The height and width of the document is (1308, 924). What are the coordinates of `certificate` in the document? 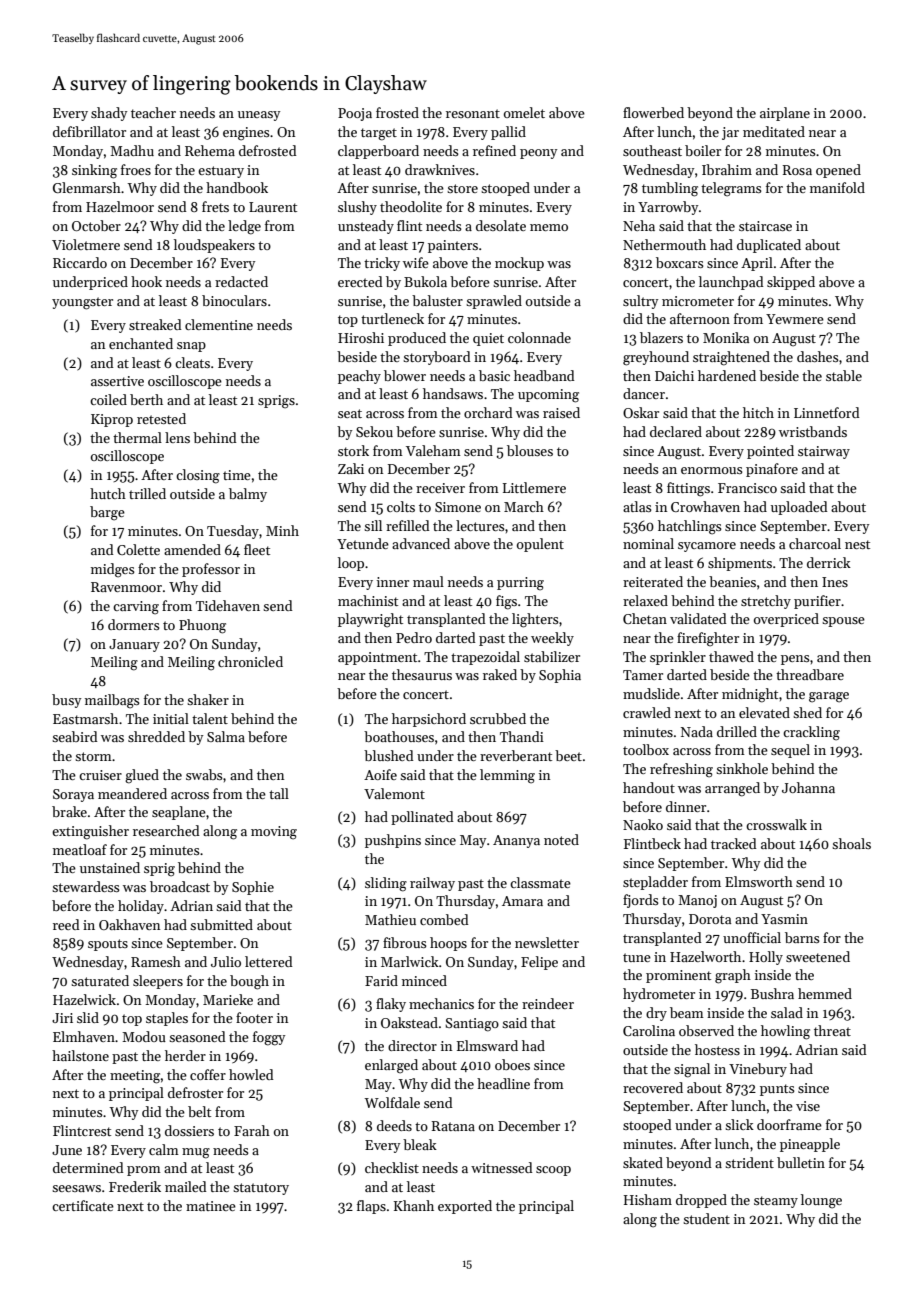 It's located at (83, 1205).
